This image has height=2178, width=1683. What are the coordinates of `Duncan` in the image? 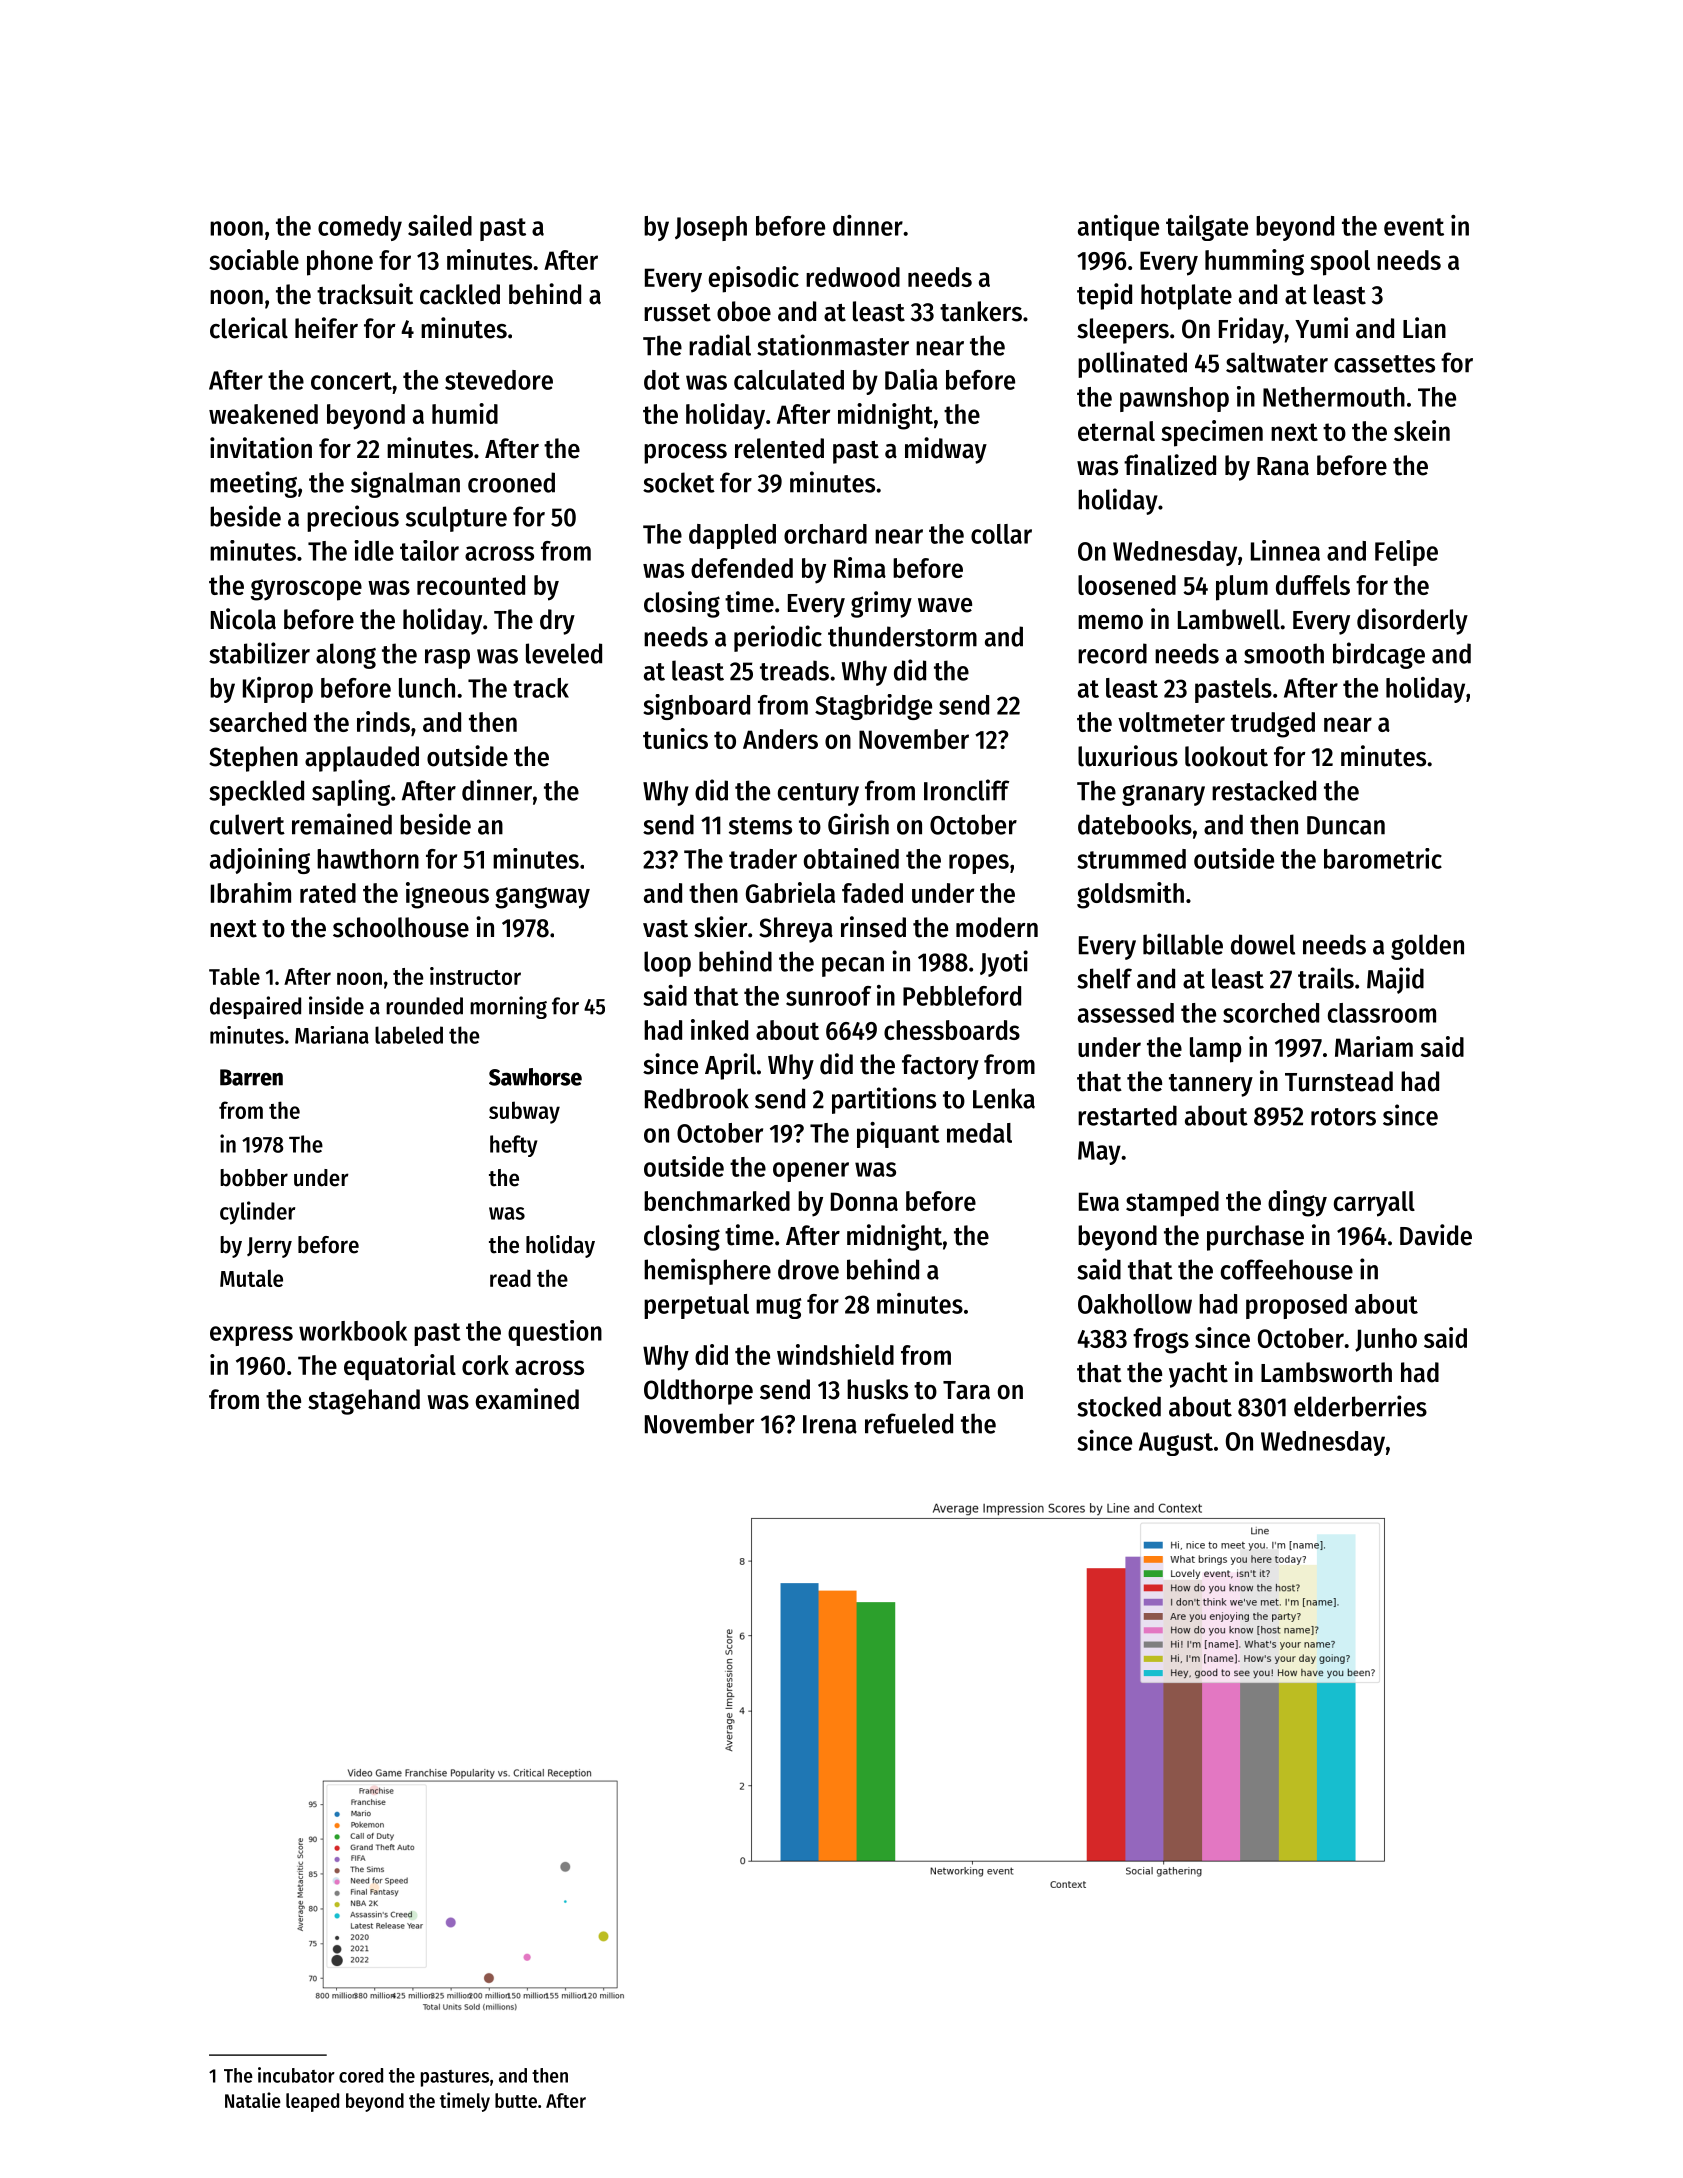 It's located at (1346, 825).
